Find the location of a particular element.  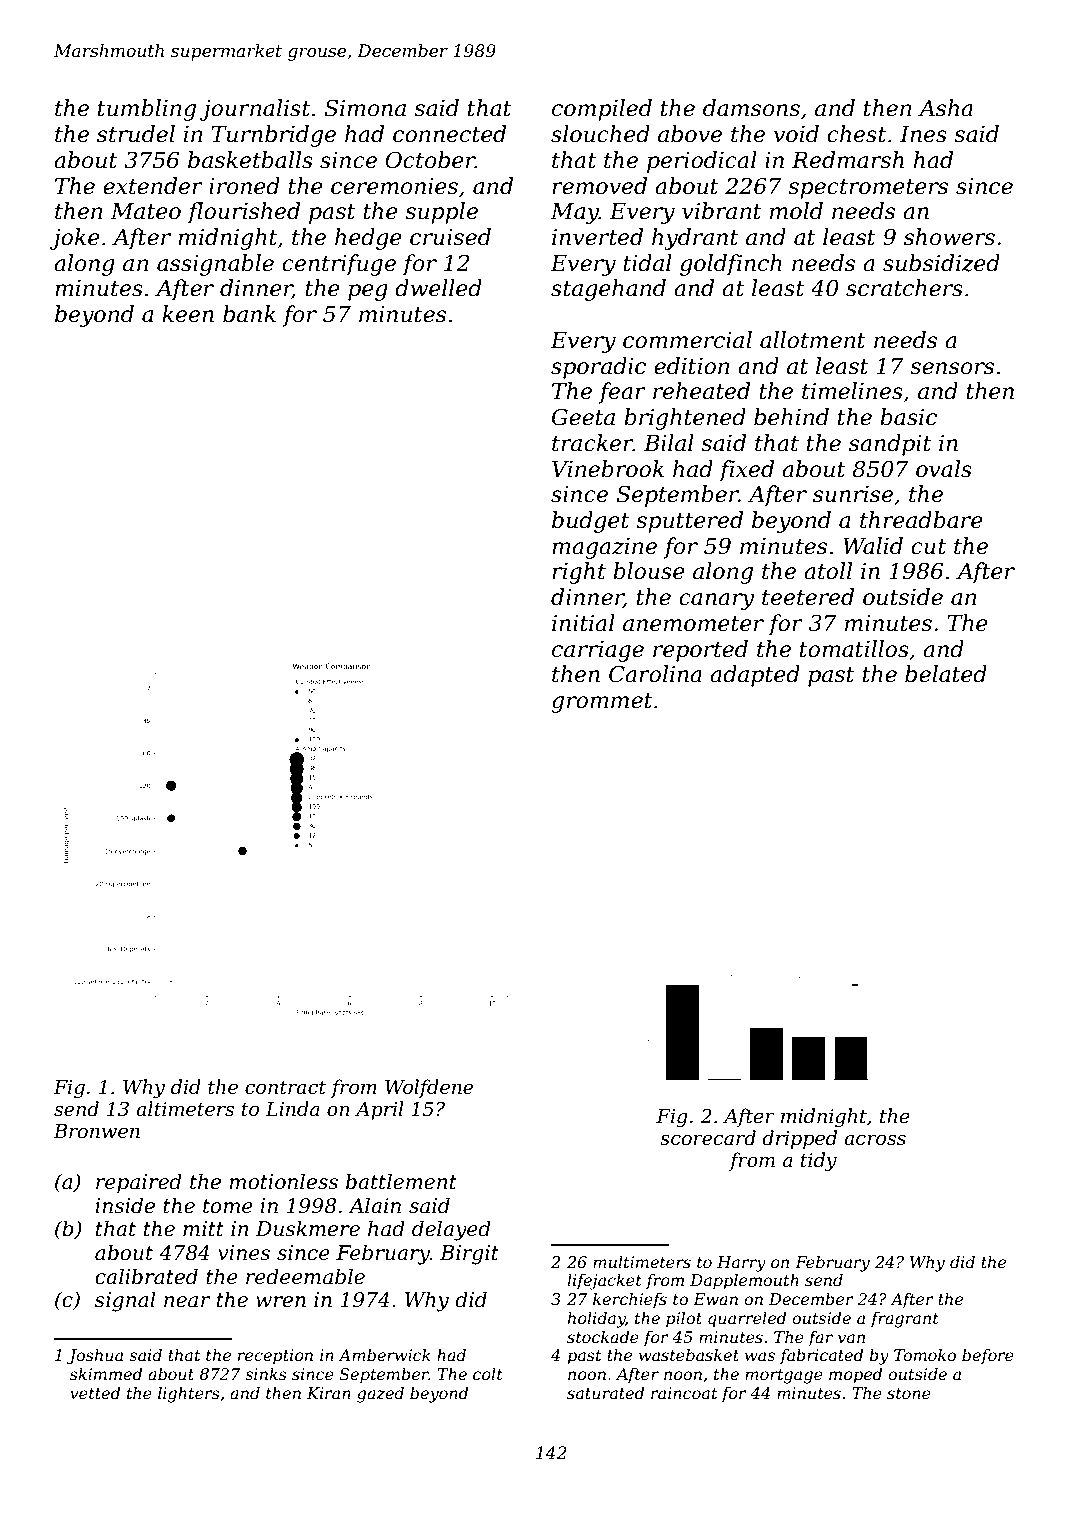

motionless is located at coordinates (284, 1181).
